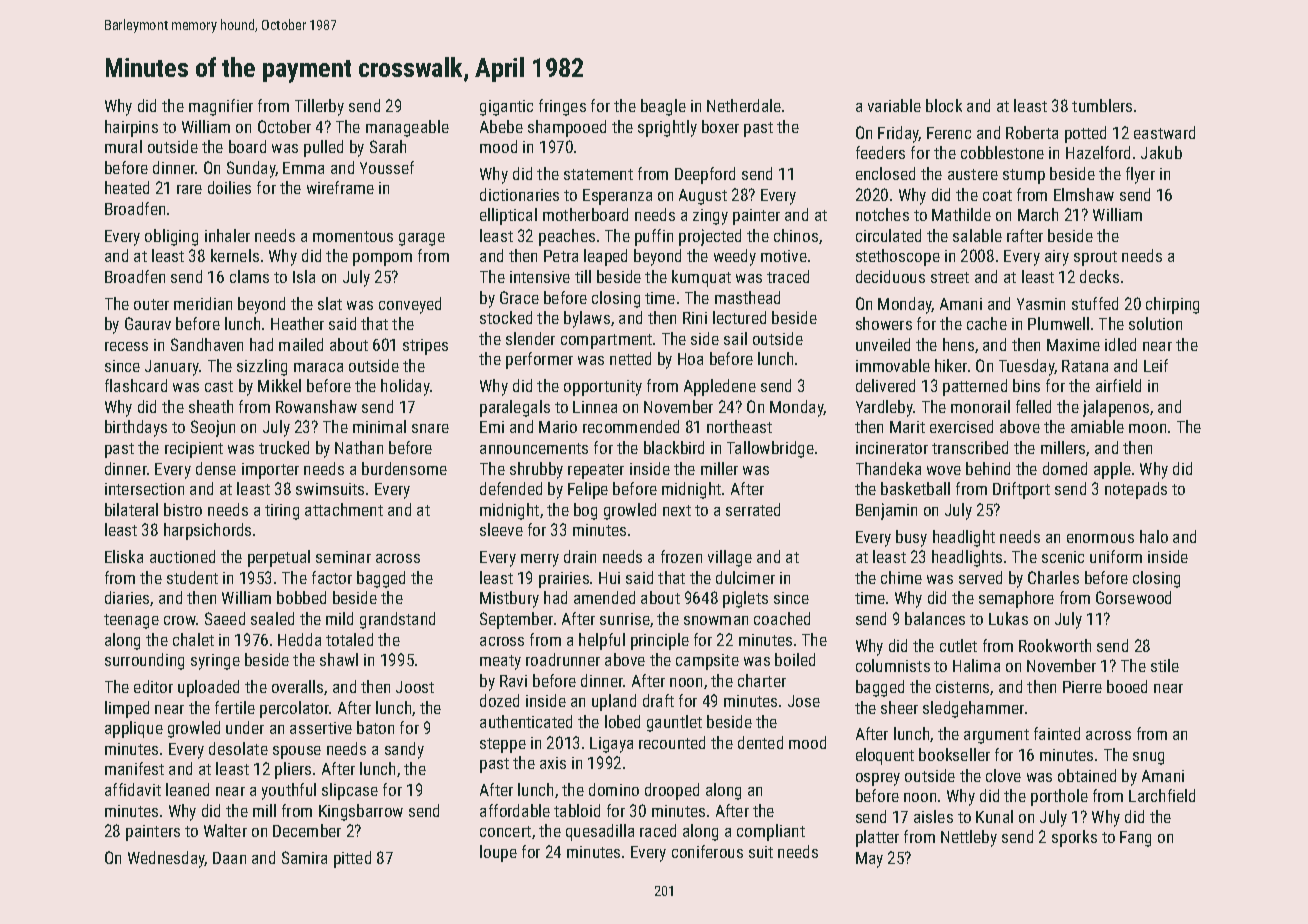 This page has height=924, width=1308. What do you see at coordinates (323, 148) in the page?
I see `pulled` at bounding box center [323, 148].
